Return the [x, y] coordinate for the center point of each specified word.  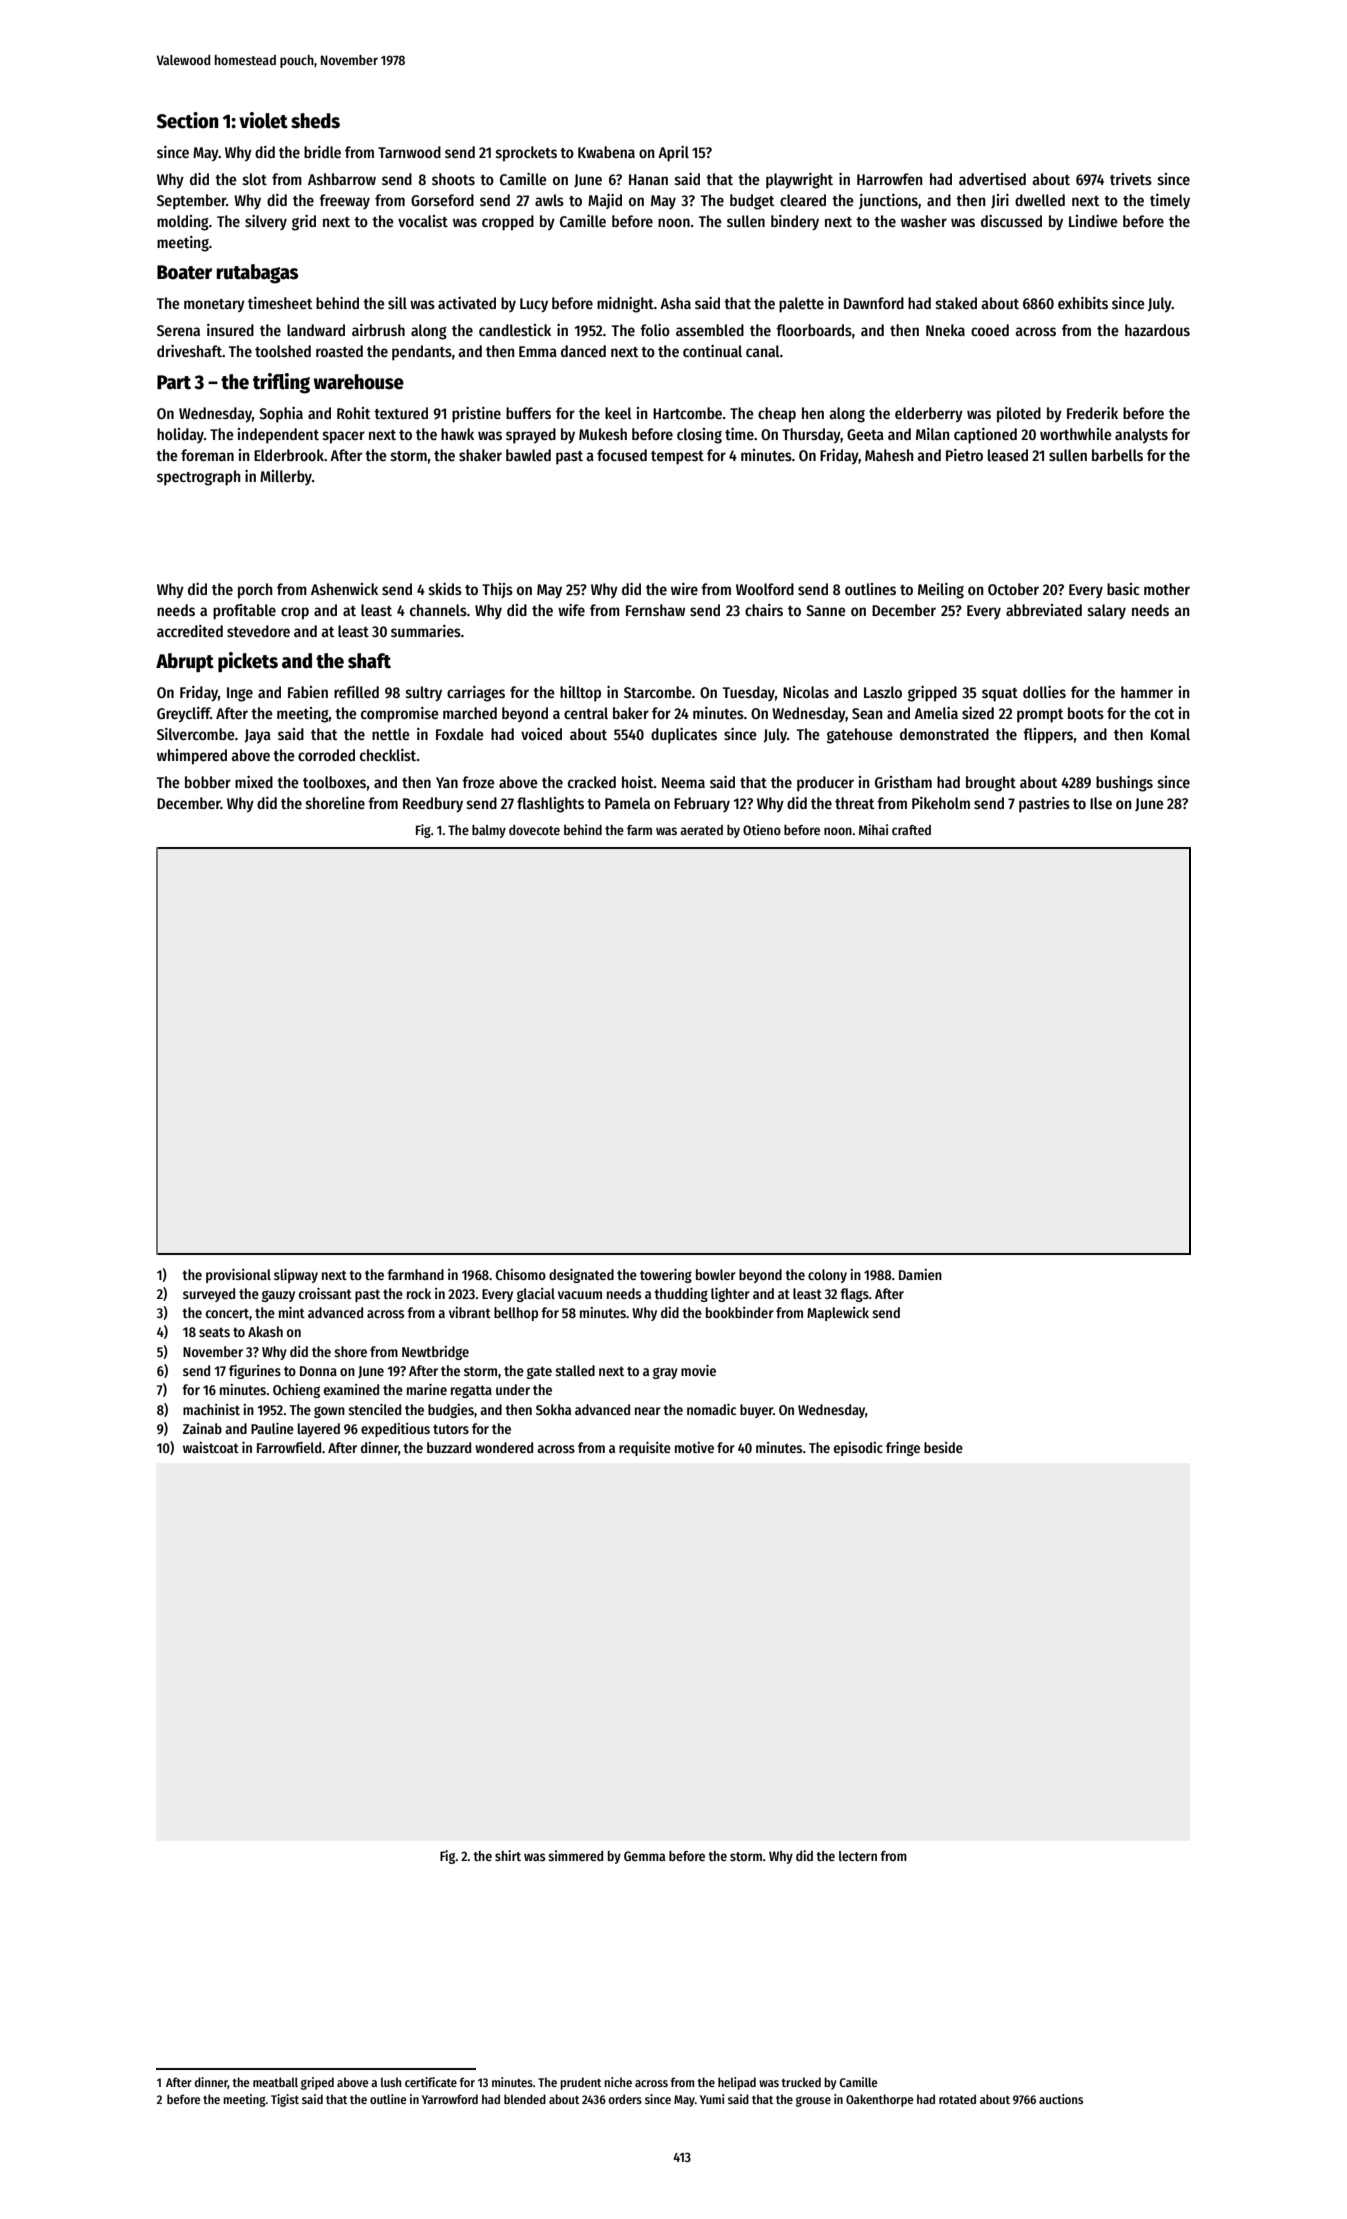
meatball [275, 2082]
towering [666, 1276]
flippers [1048, 736]
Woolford [765, 589]
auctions [1061, 2099]
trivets [1131, 179]
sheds [315, 121]
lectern [858, 1856]
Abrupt [185, 663]
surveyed [209, 1295]
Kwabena [606, 152]
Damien [920, 1274]
